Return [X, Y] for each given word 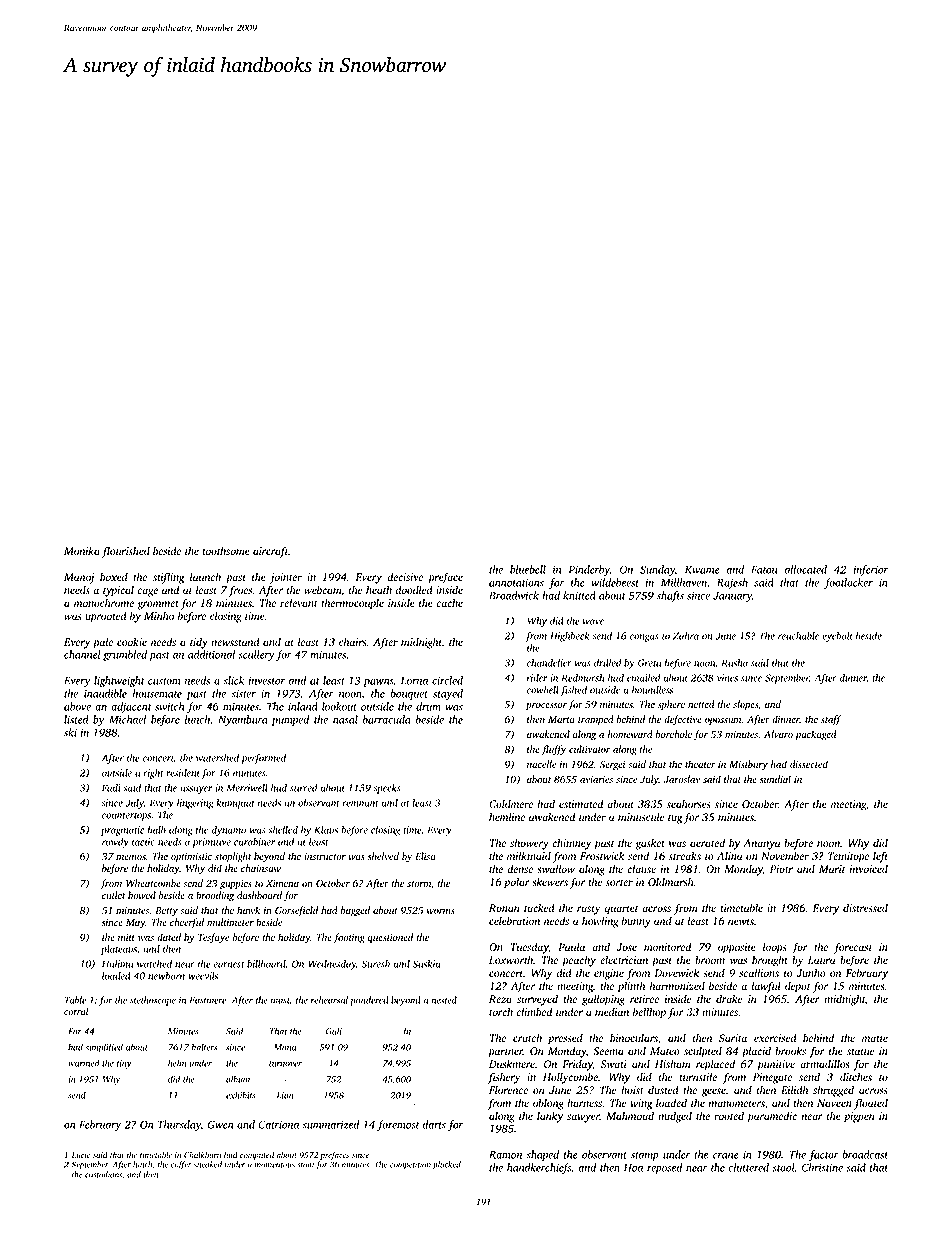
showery [529, 844]
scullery [256, 655]
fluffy [553, 750]
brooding [215, 896]
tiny [124, 1064]
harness [584, 1102]
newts [741, 921]
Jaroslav [682, 779]
